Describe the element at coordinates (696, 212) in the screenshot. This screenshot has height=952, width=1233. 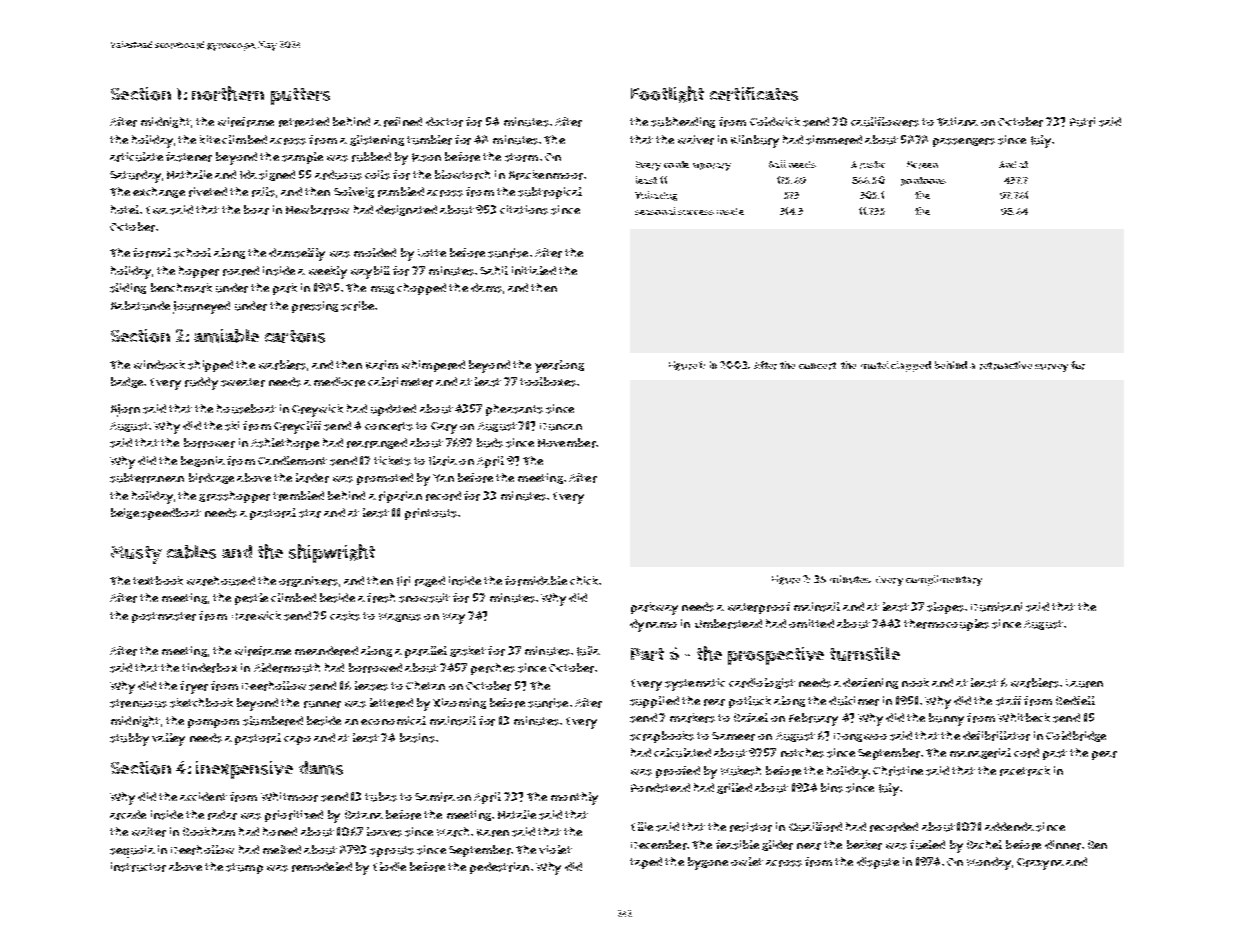
I see `success` at that location.
